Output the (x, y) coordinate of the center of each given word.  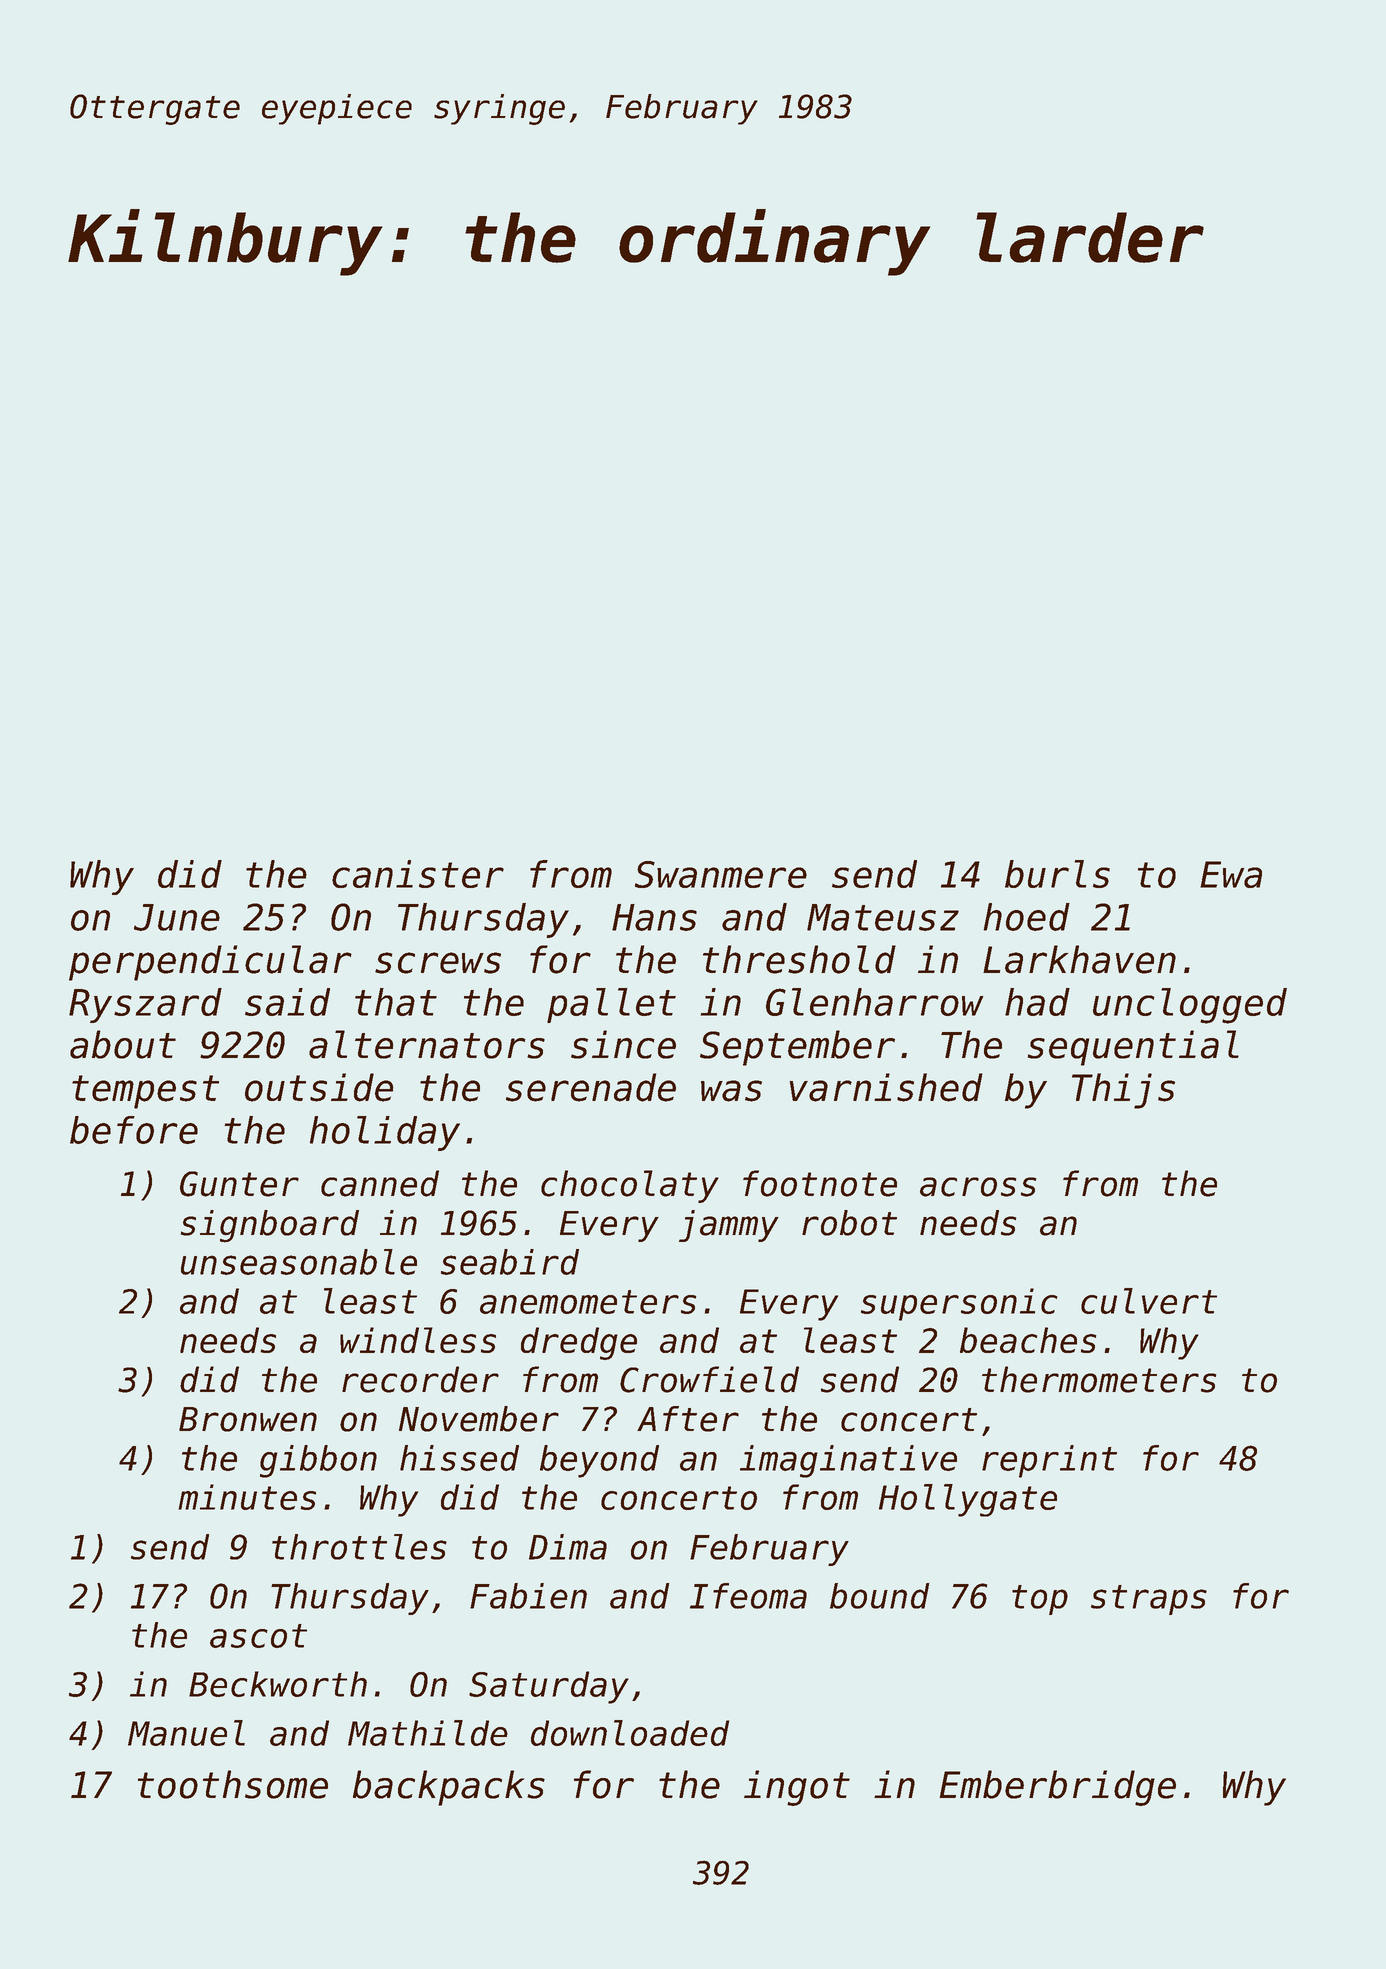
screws (438, 963)
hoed (1026, 917)
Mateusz (883, 917)
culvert (1149, 1301)
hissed (459, 1458)
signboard (270, 1226)
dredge (579, 1343)
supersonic (959, 1304)
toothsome (233, 1784)
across (978, 1187)
